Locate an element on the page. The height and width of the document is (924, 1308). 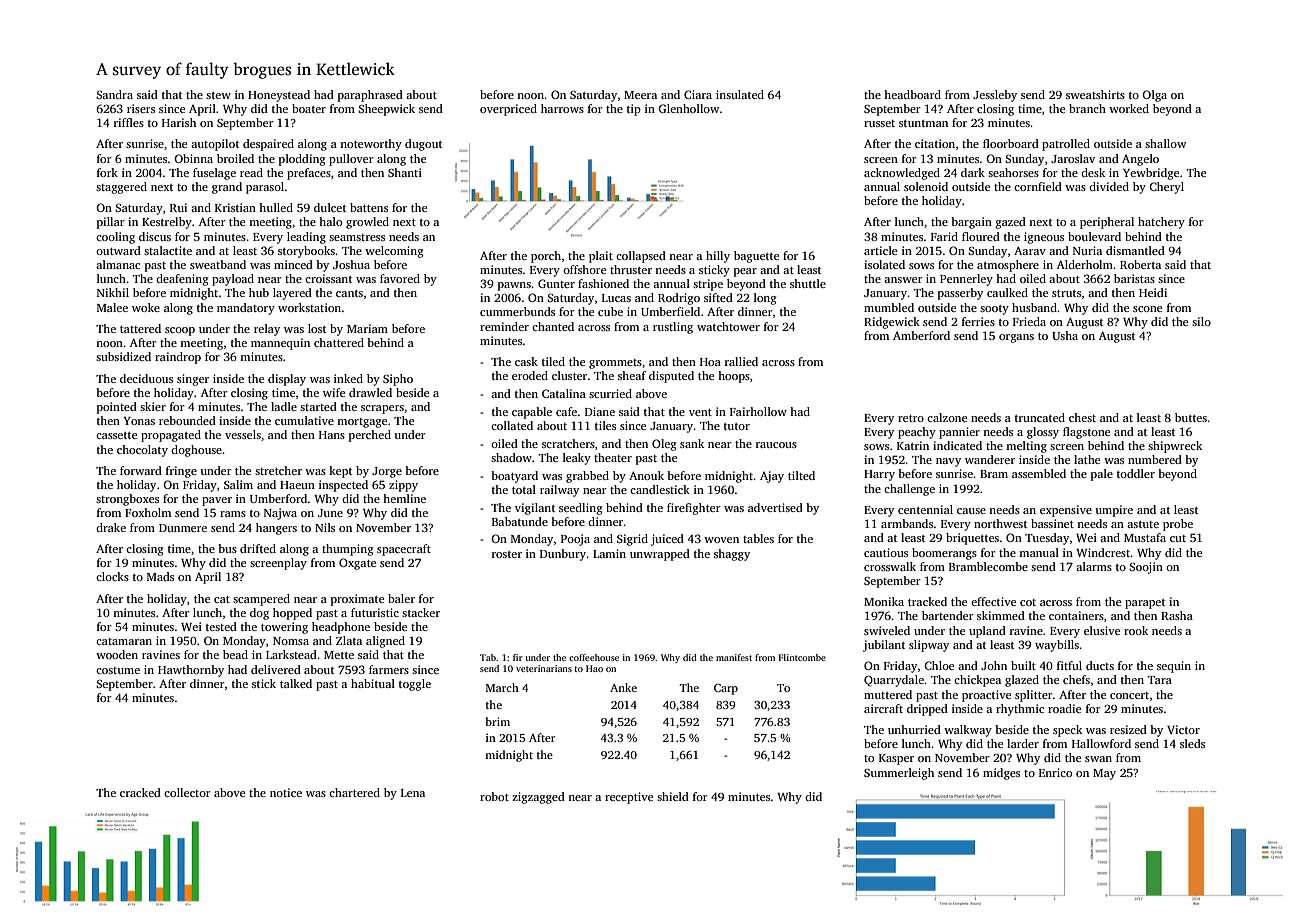
calzone is located at coordinates (947, 417).
